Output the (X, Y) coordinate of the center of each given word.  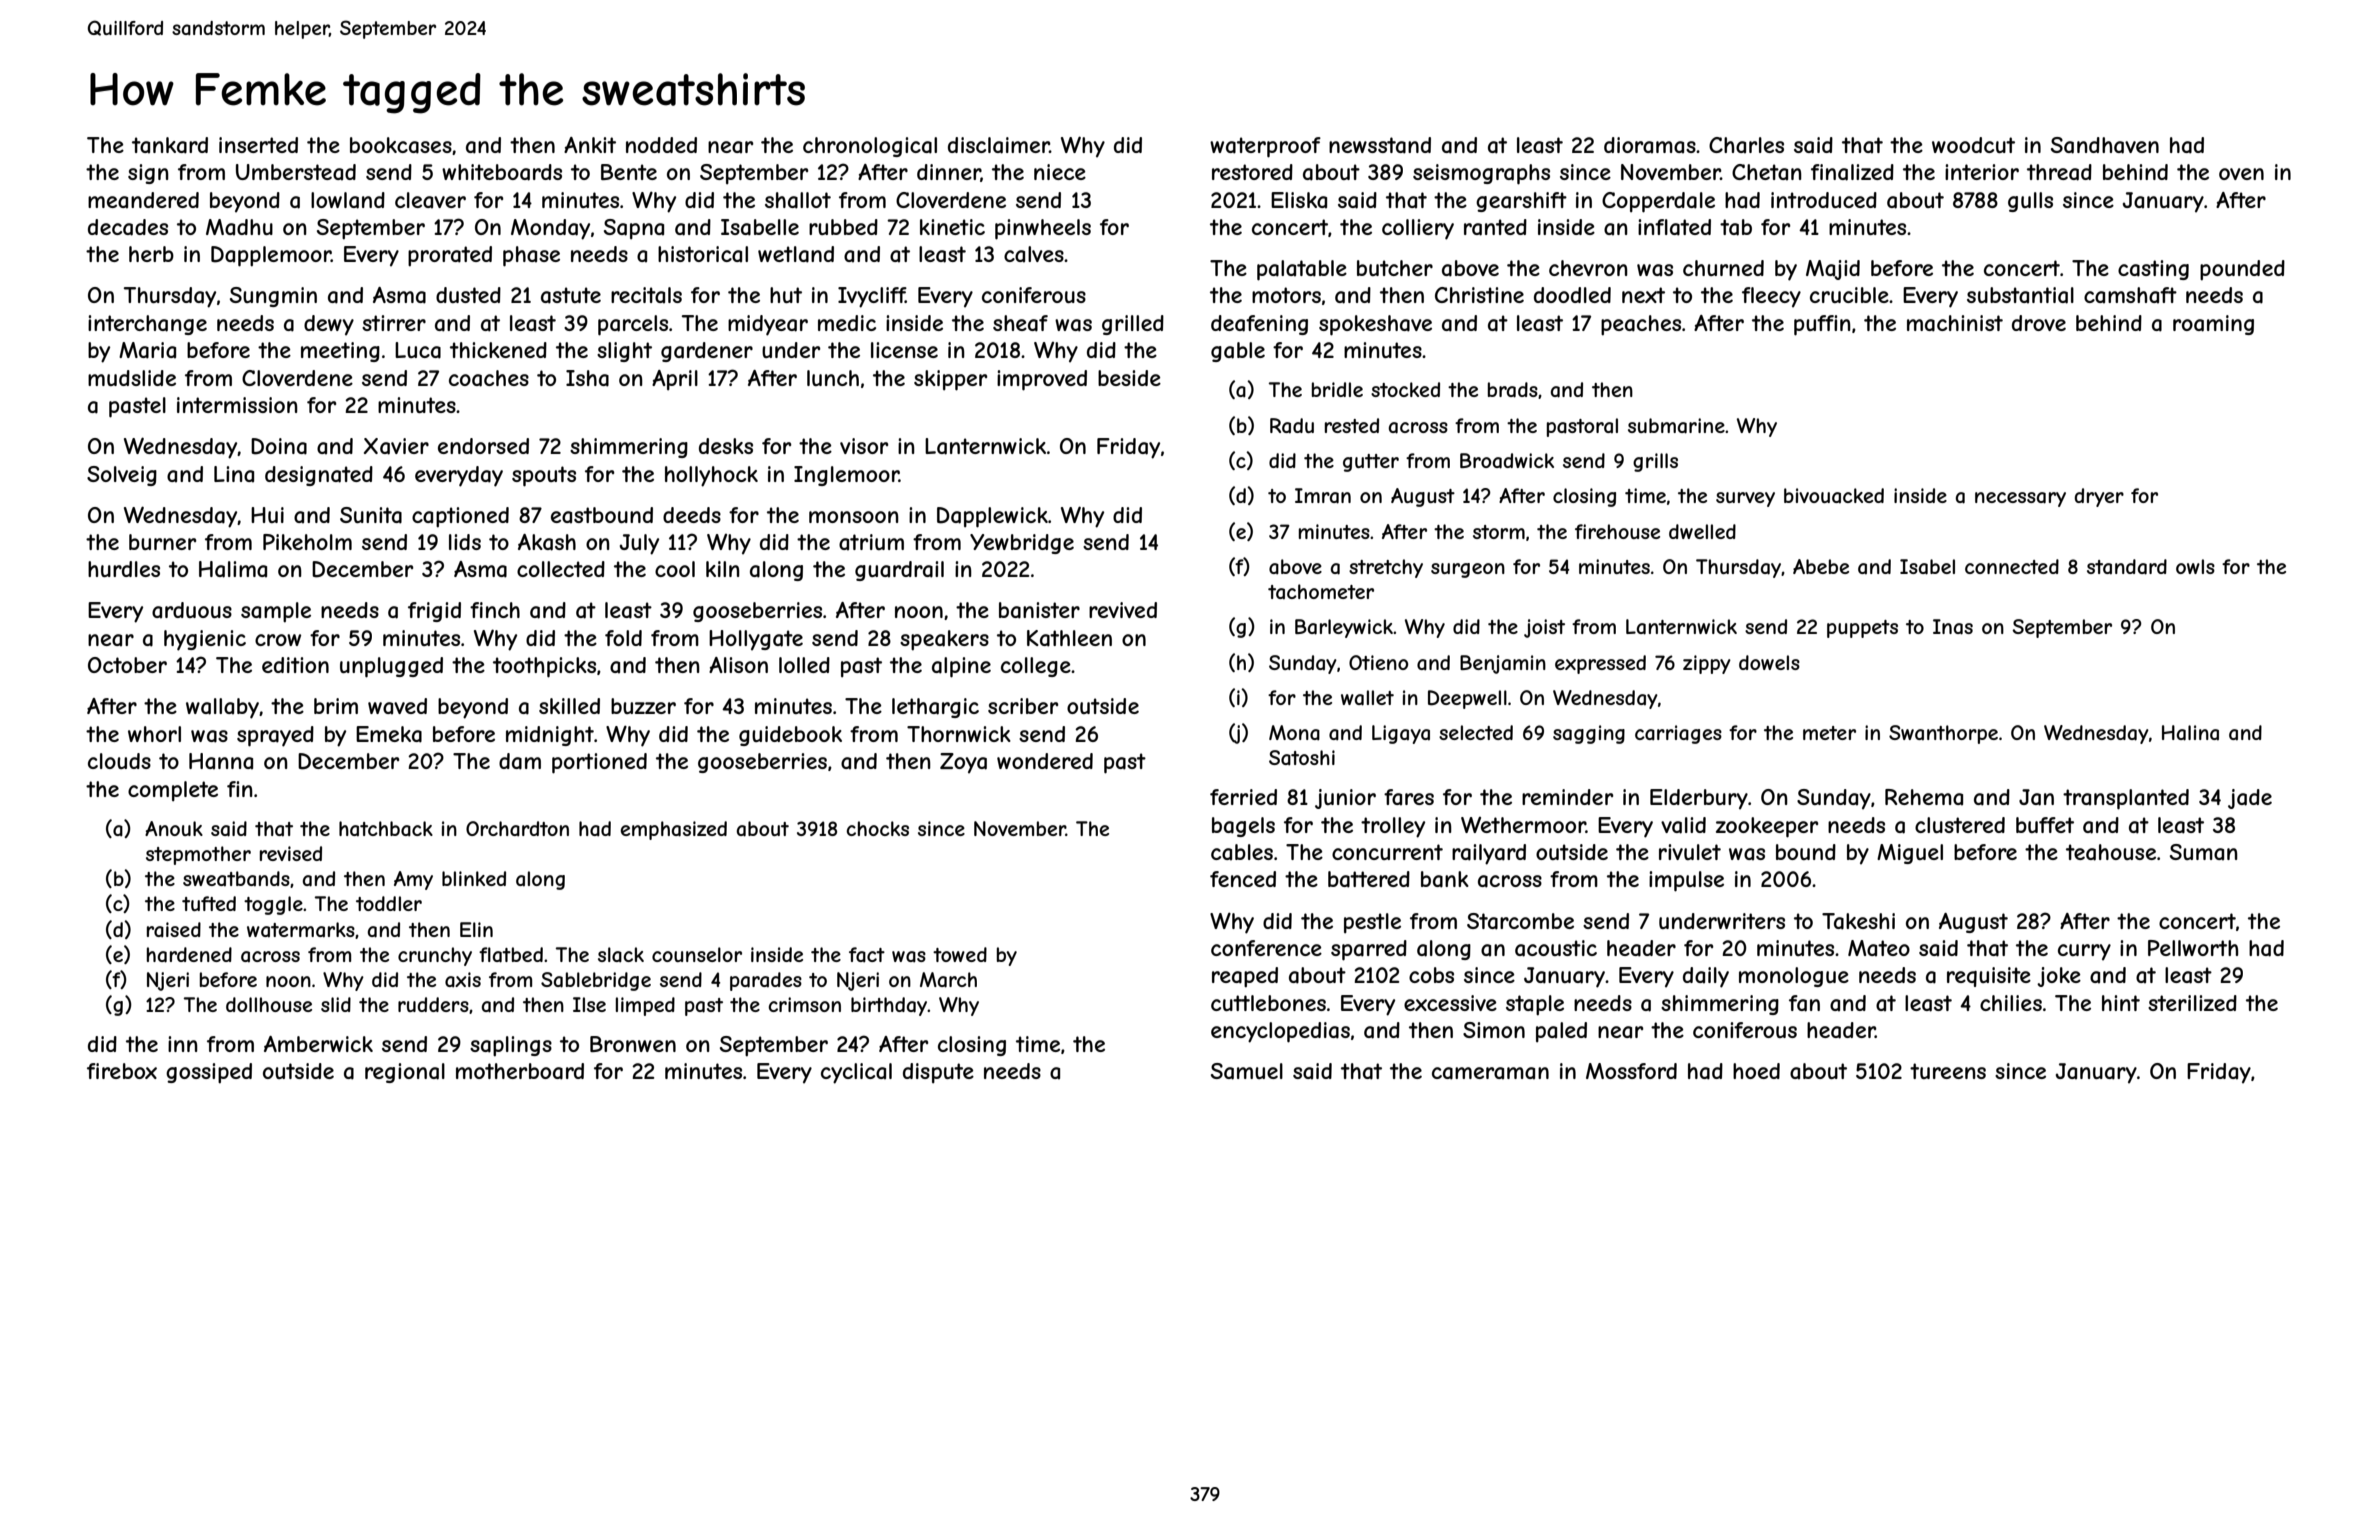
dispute (938, 1073)
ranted (1495, 227)
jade (2250, 799)
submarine (1676, 426)
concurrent (1387, 852)
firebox (122, 1071)
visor (864, 446)
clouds (119, 761)
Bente (629, 172)
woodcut (1973, 145)
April (675, 380)
